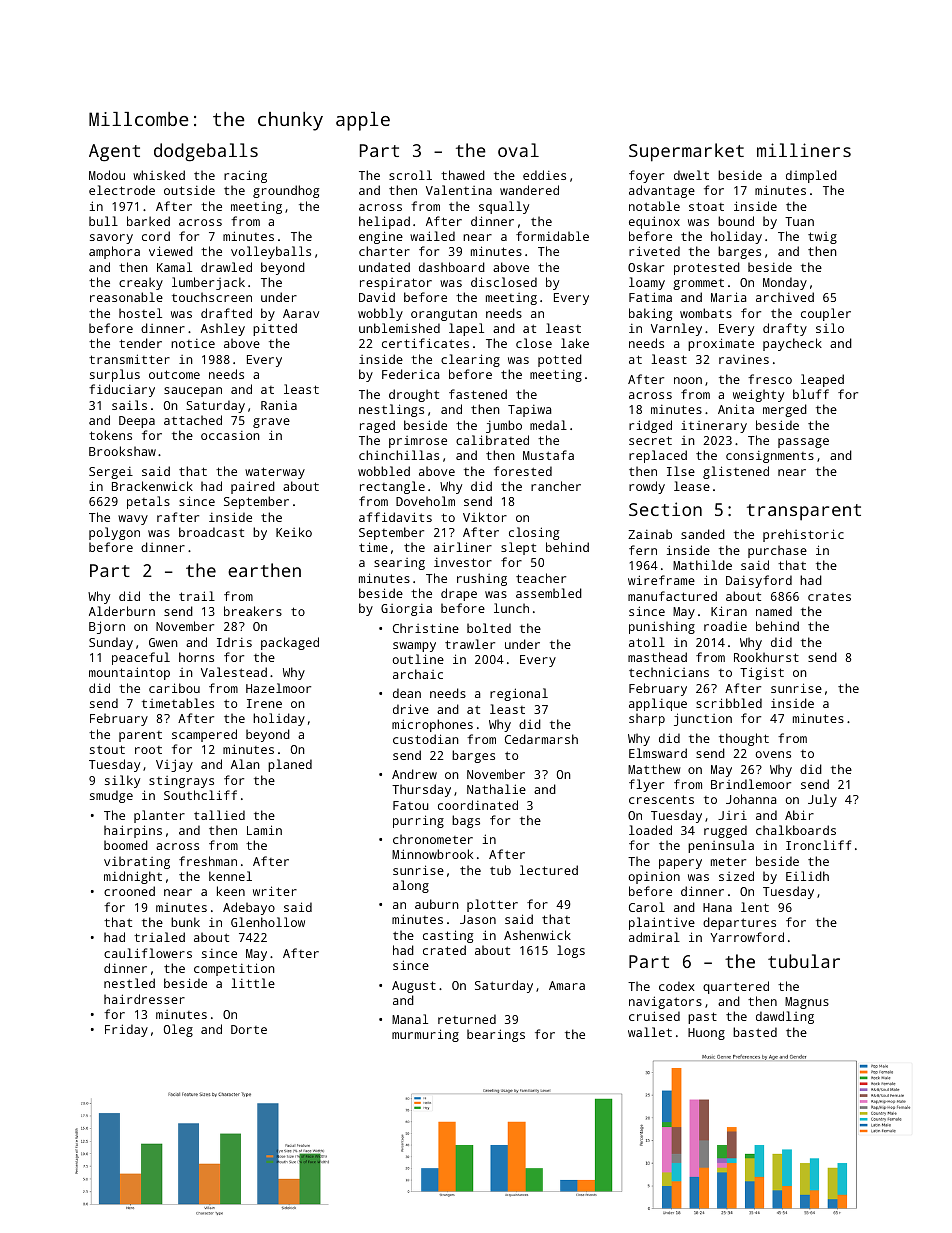  What do you see at coordinates (822, 238) in the screenshot?
I see `twig` at bounding box center [822, 238].
